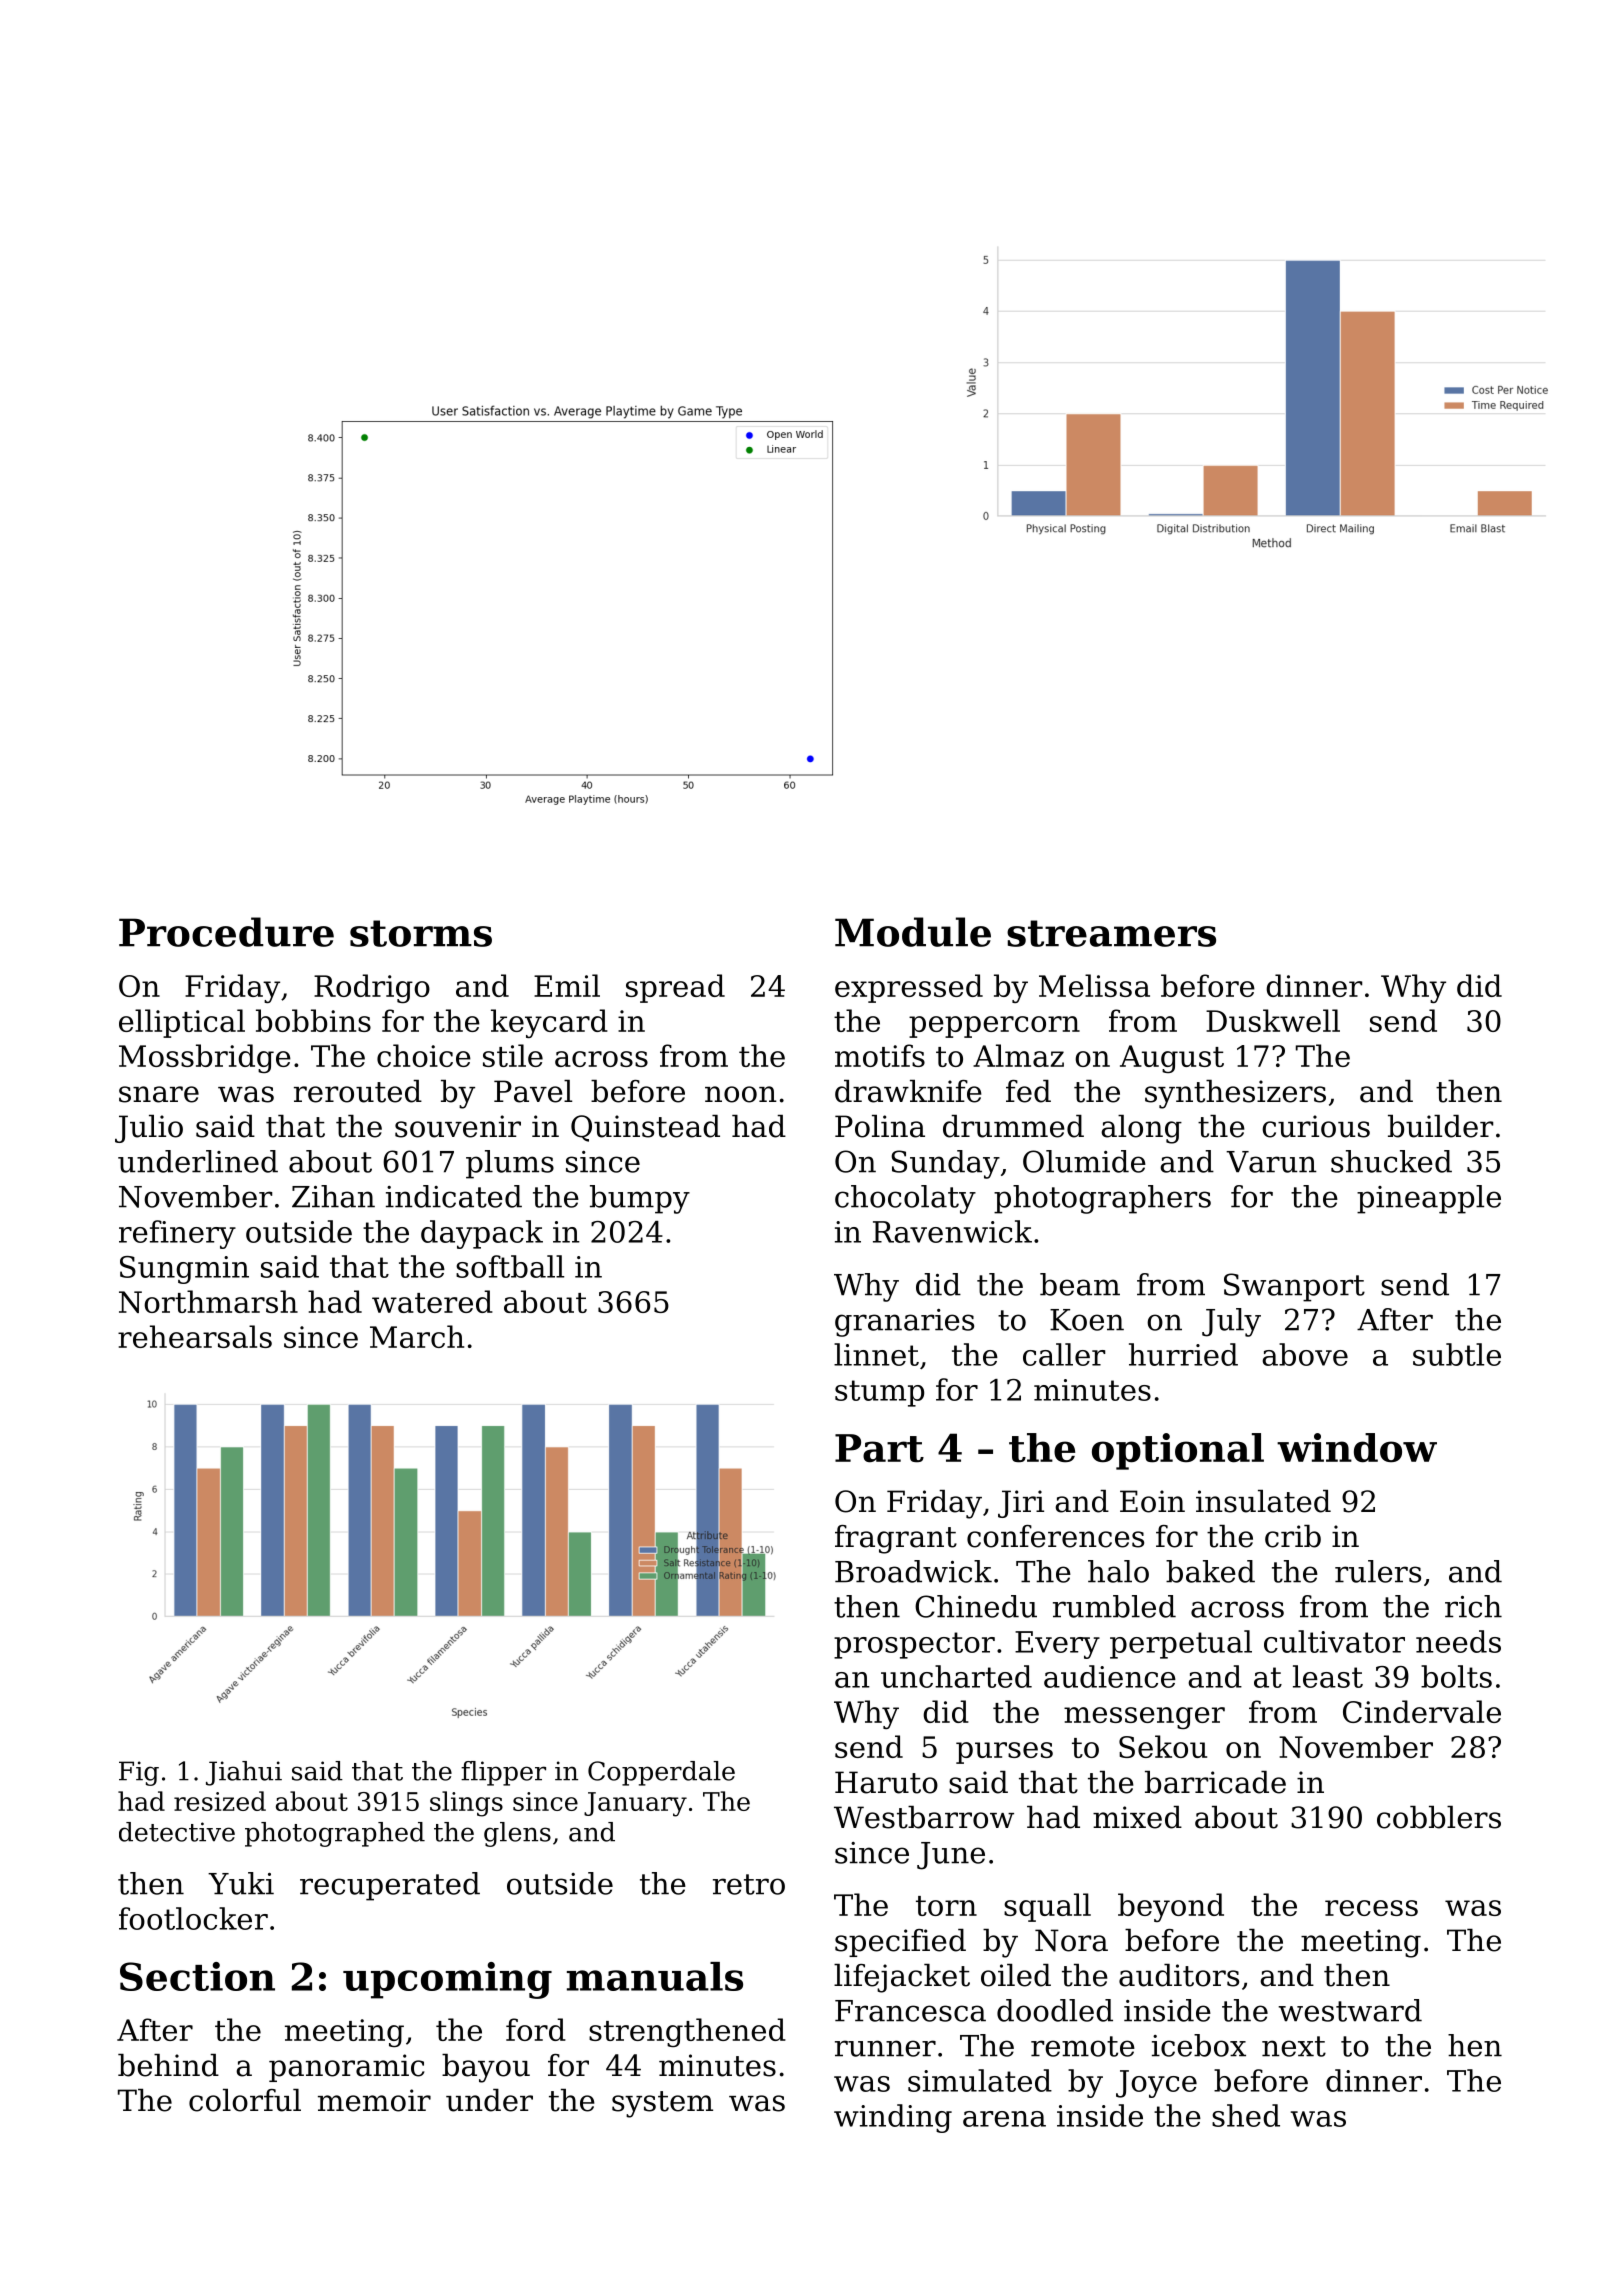 The width and height of the screenshot is (1620, 2292). I want to click on Copperdale, so click(661, 1773).
